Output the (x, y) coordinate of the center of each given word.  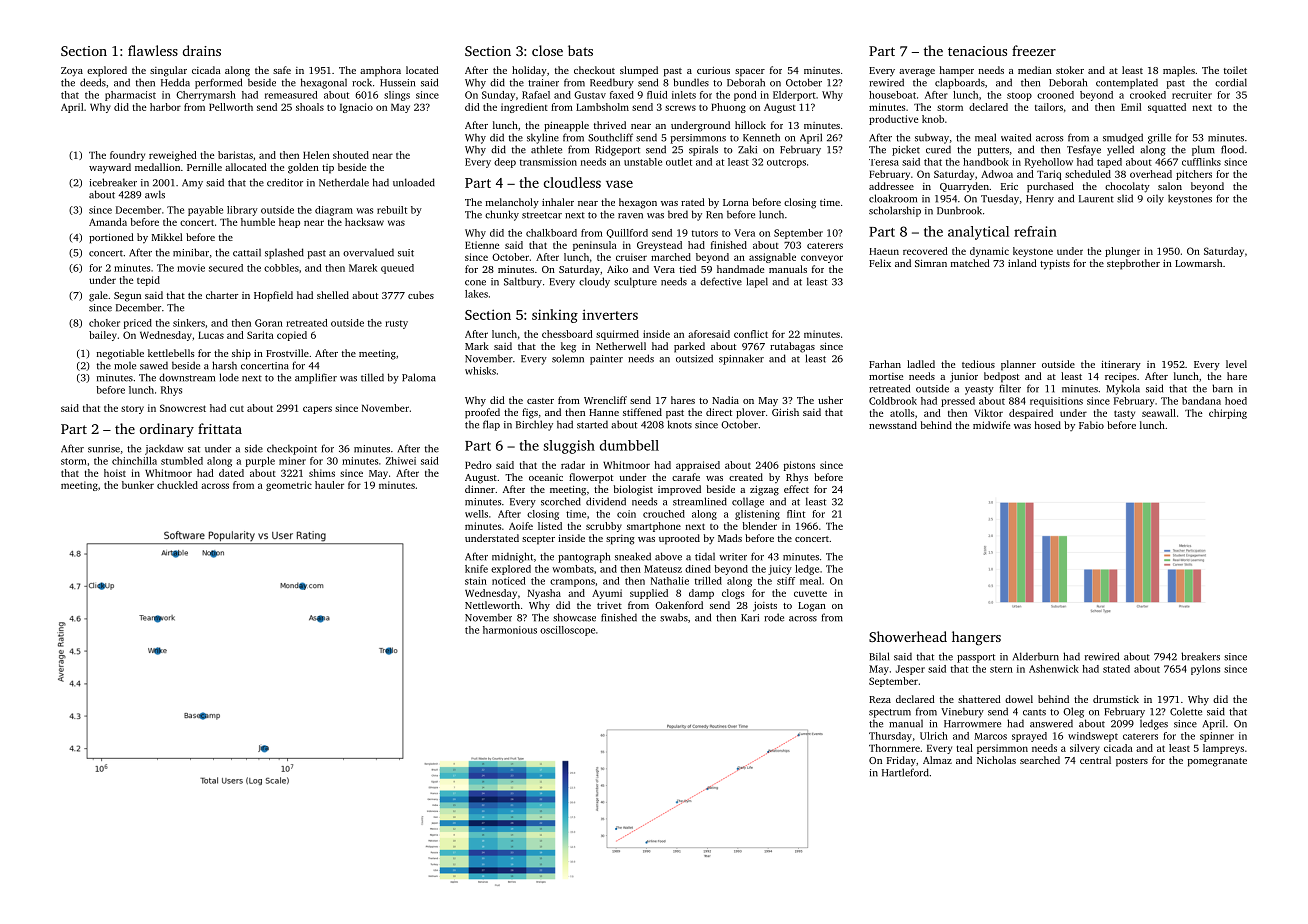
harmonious (510, 630)
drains (202, 50)
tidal (705, 556)
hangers (976, 638)
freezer (1034, 50)
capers (317, 410)
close (547, 50)
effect (796, 489)
